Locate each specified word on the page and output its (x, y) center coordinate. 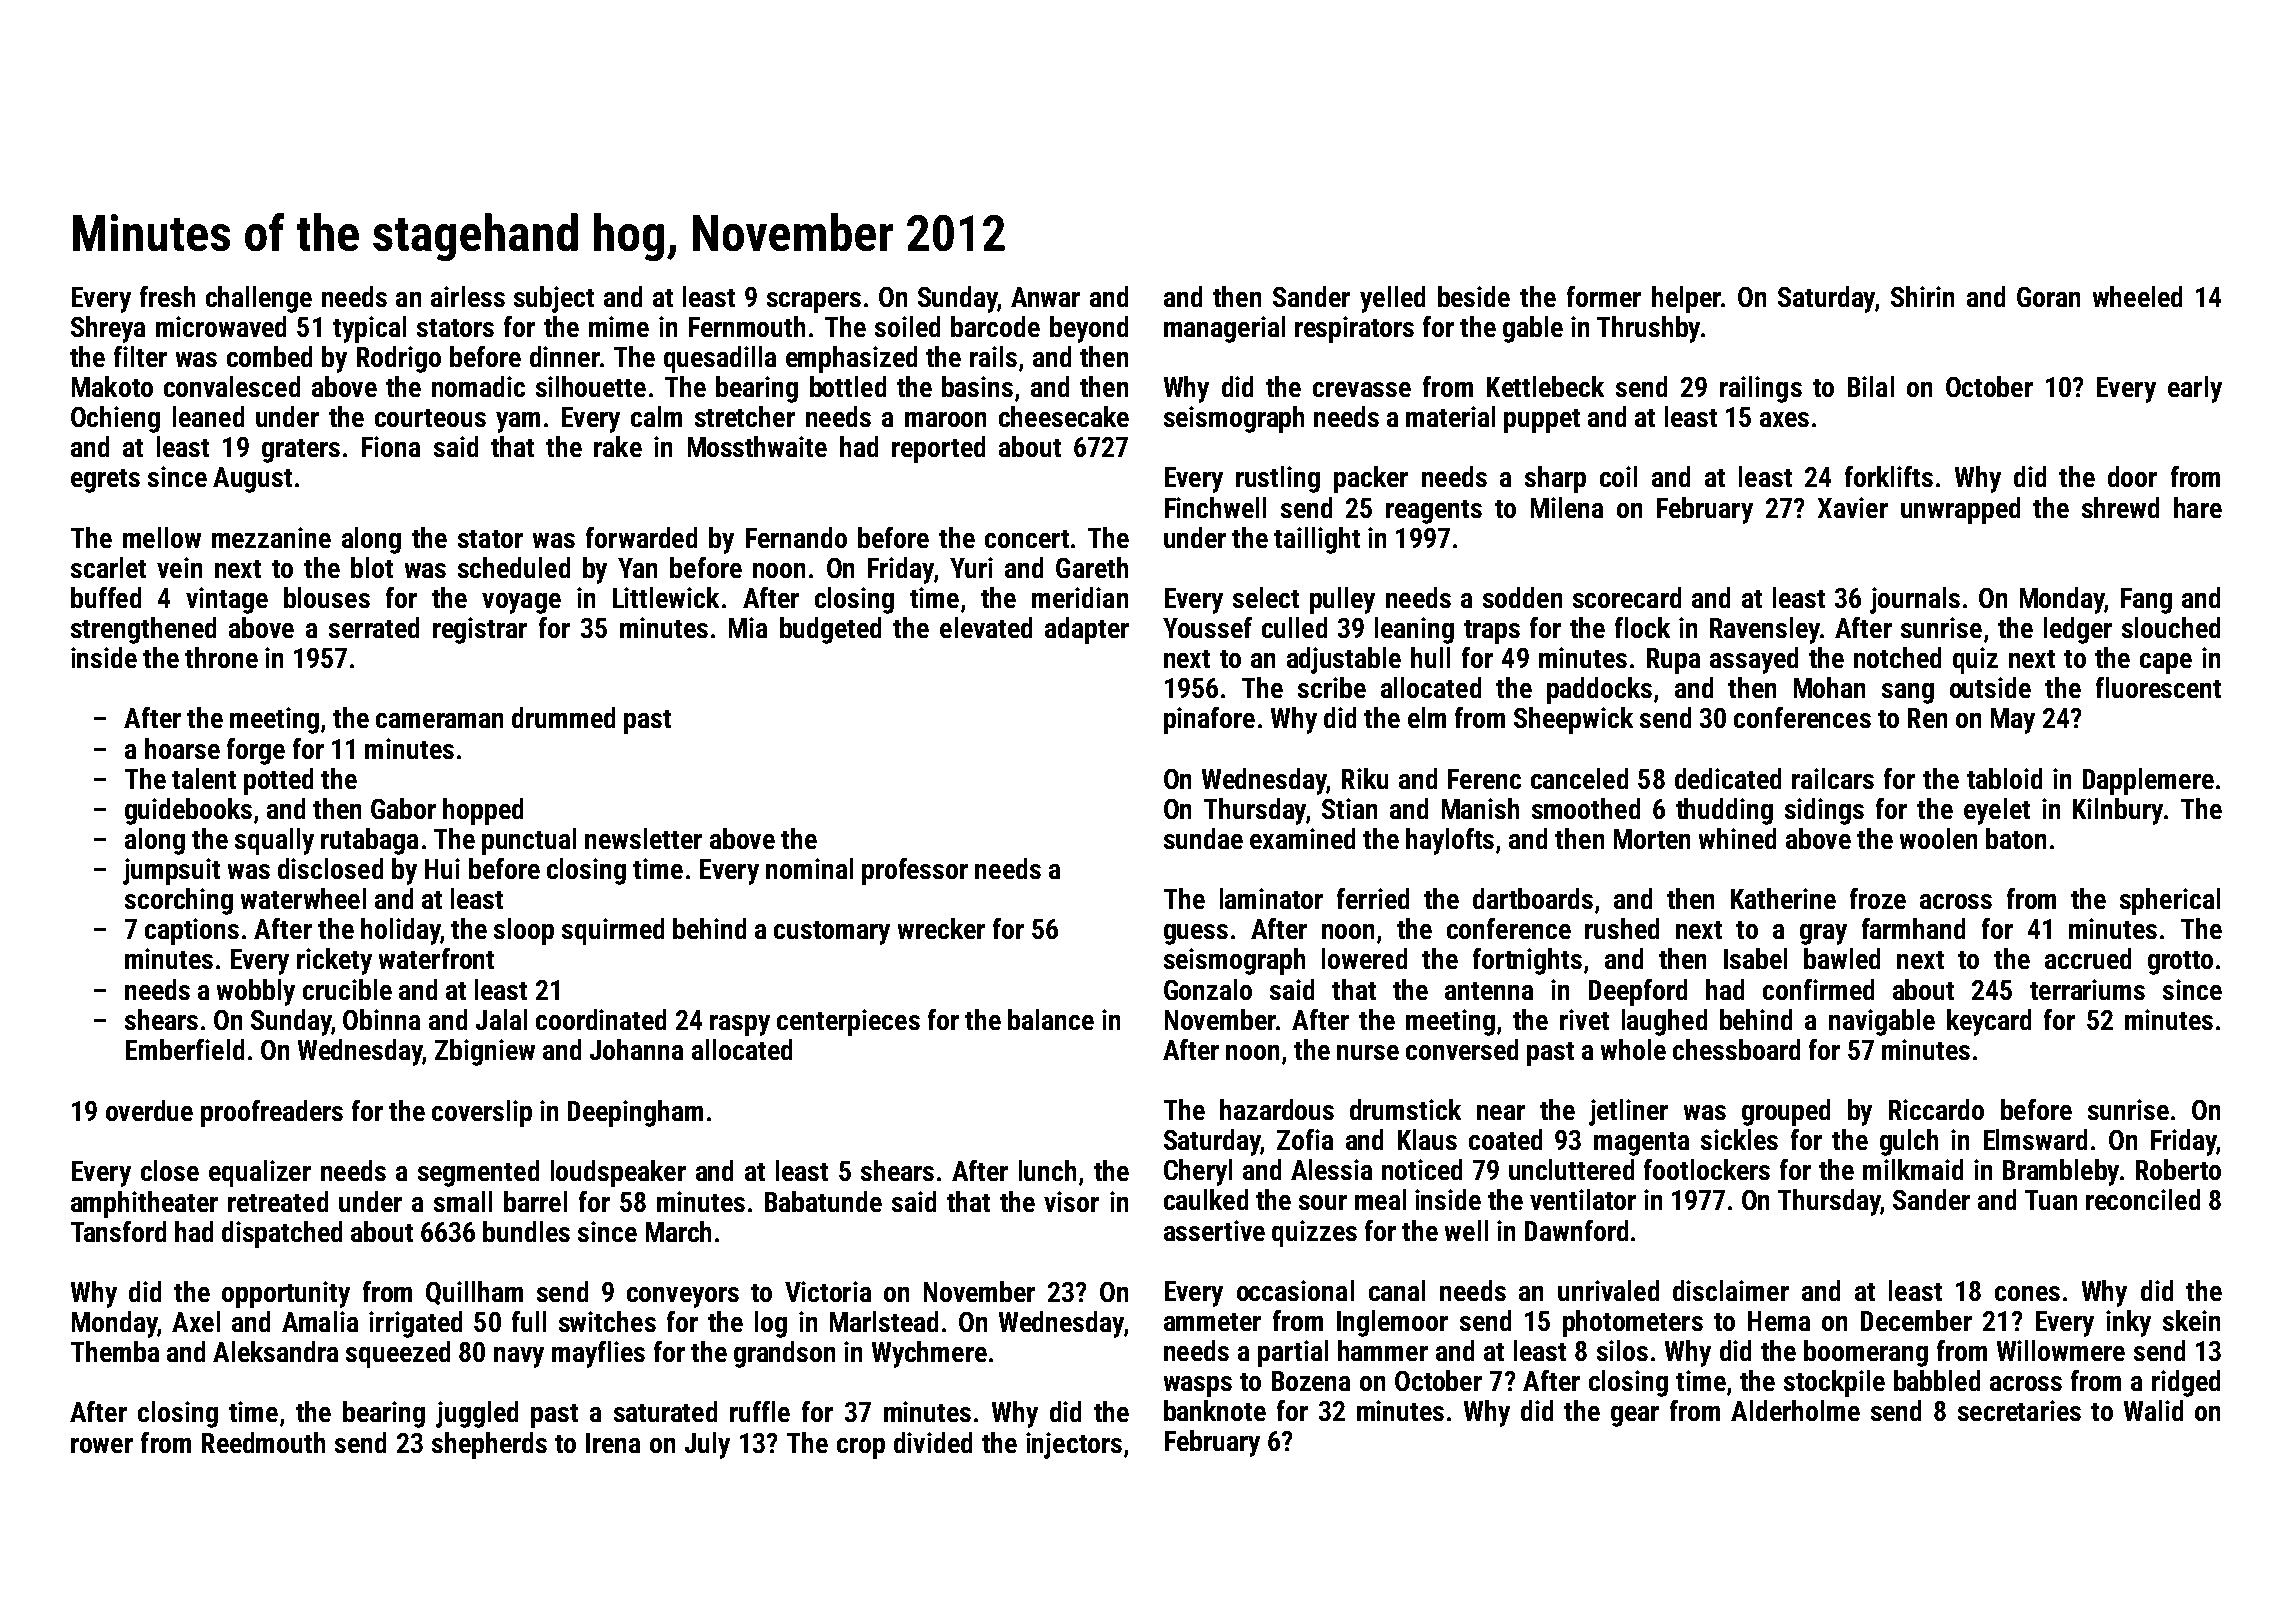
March (678, 1231)
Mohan (1829, 687)
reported (938, 449)
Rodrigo (399, 359)
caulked (1206, 1199)
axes (1784, 419)
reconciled (2143, 1199)
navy (519, 1357)
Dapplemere (2148, 781)
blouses (327, 597)
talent (204, 778)
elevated (986, 627)
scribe (1332, 687)
